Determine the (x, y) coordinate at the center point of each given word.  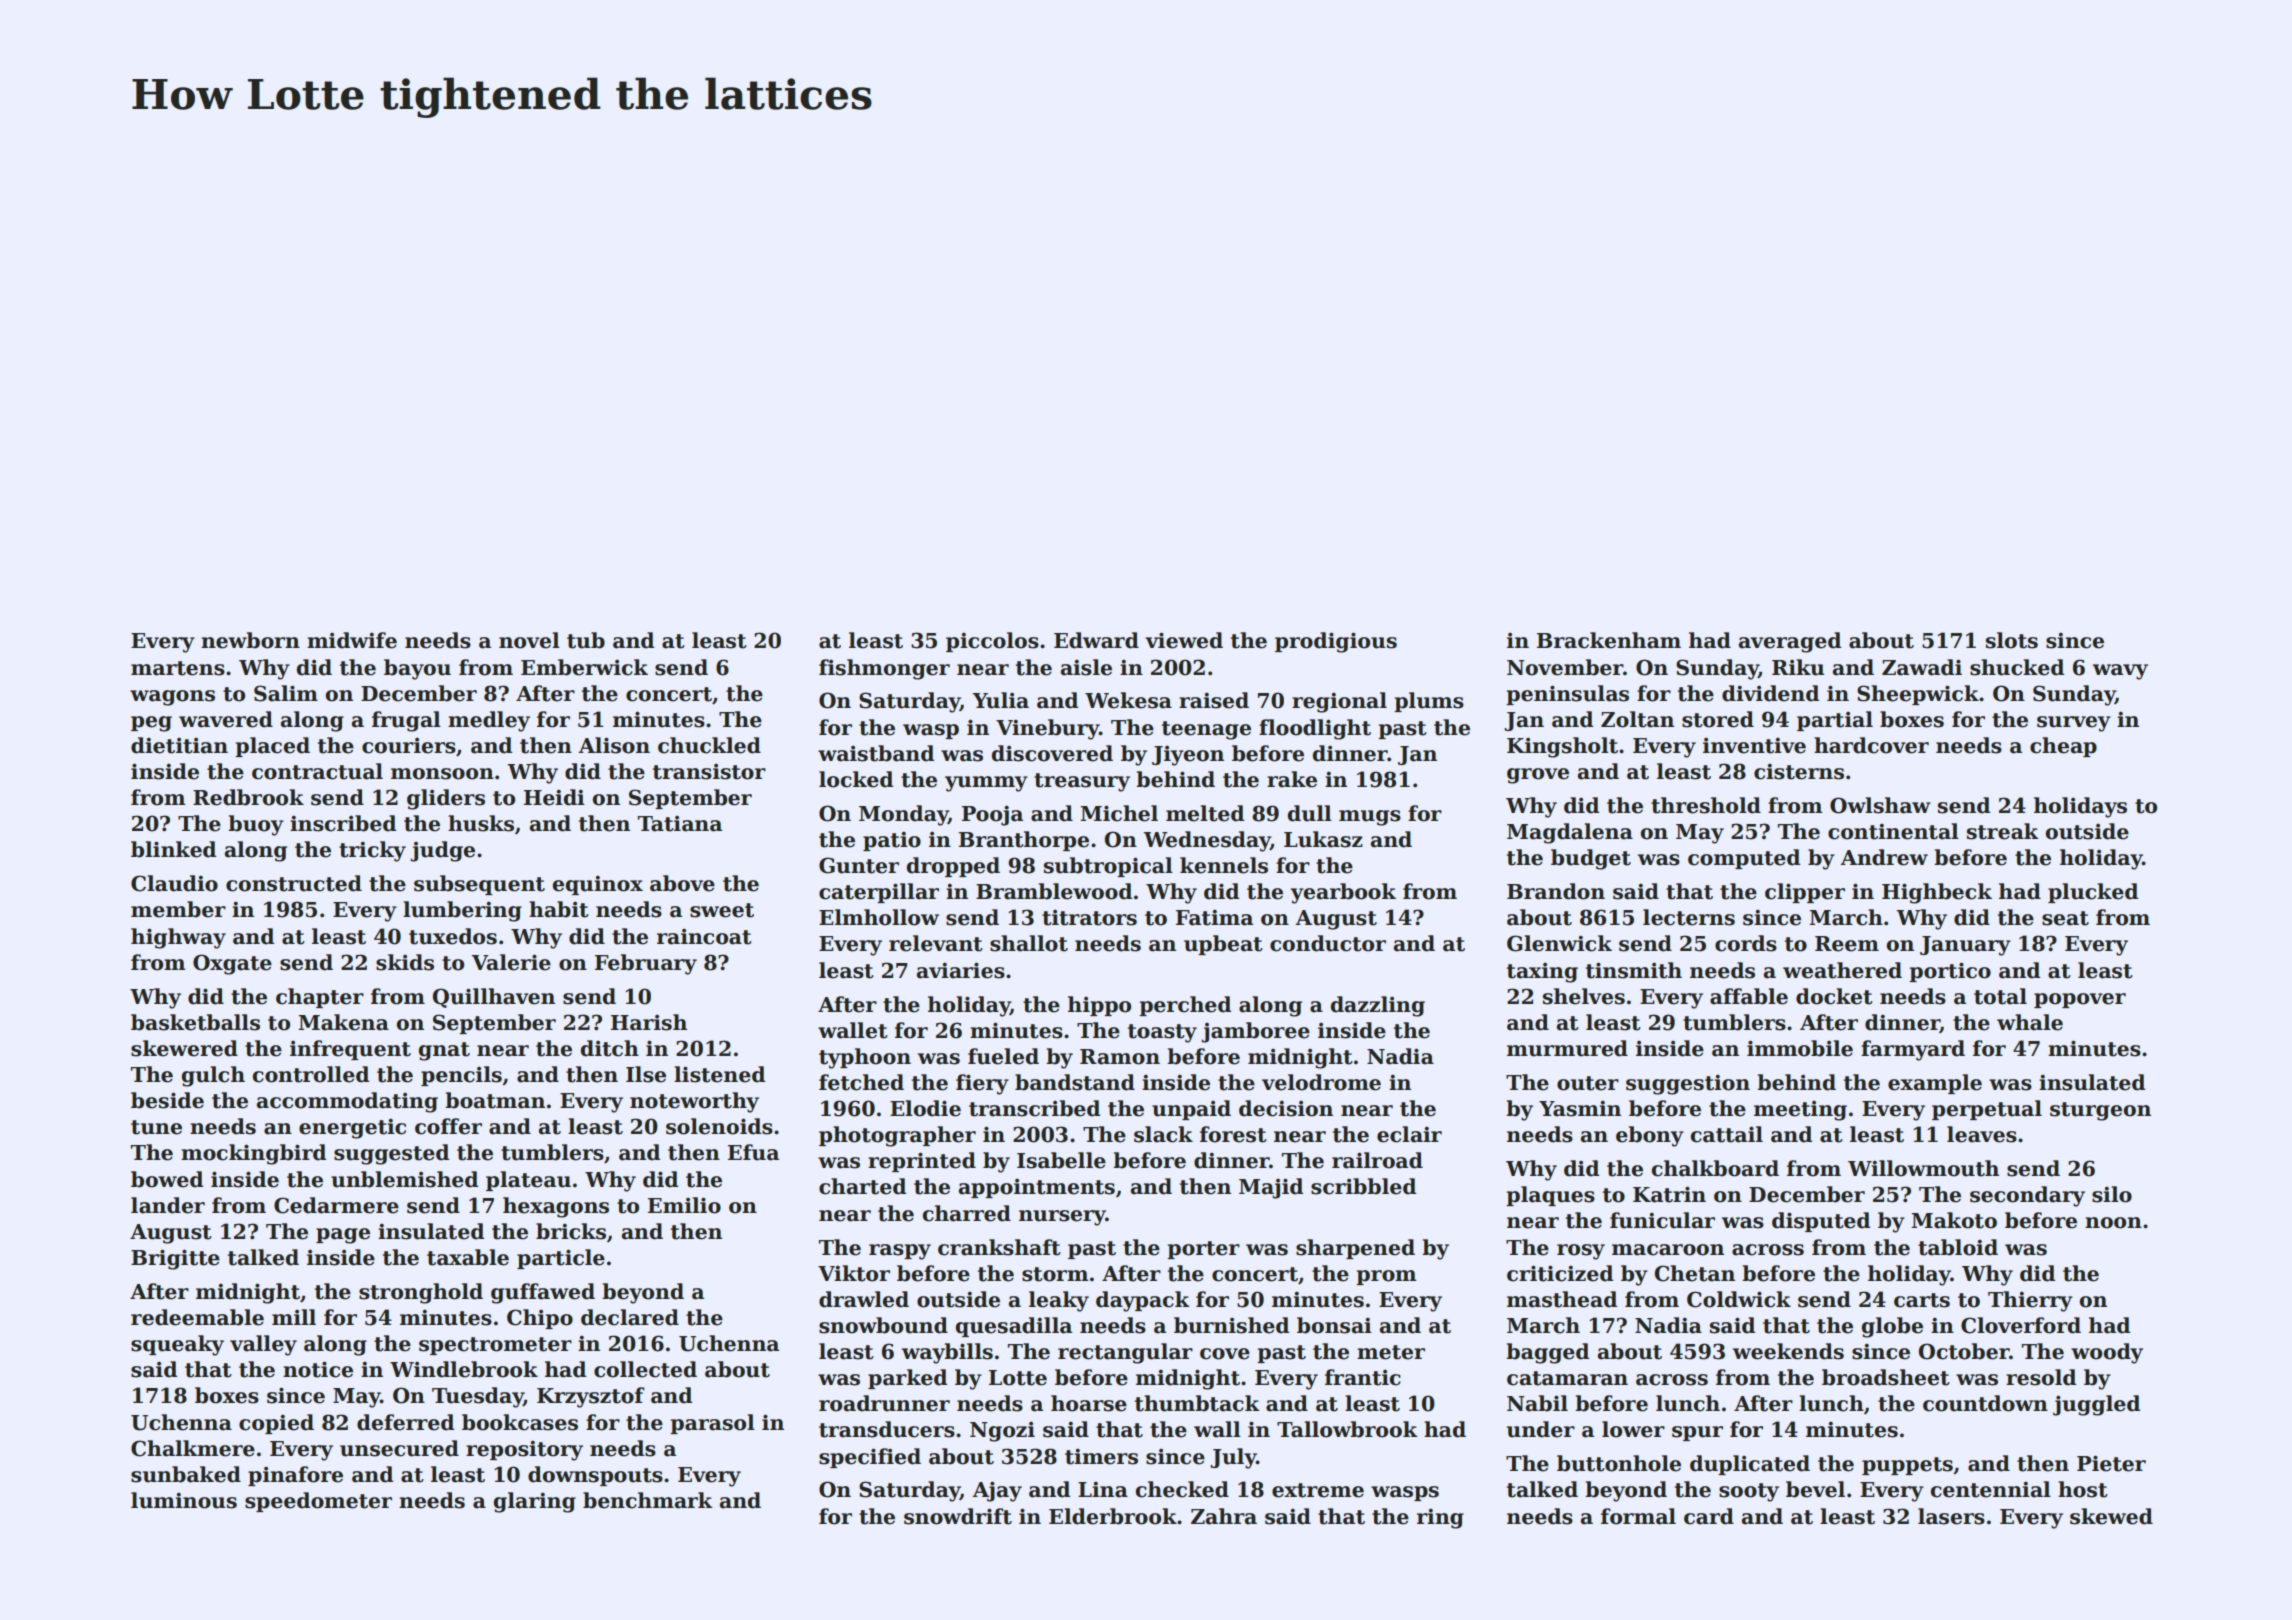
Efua (753, 1152)
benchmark (647, 1500)
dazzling (1377, 1006)
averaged (1790, 642)
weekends (1788, 1351)
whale (2030, 1022)
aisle (1086, 667)
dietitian (179, 745)
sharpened (1355, 1249)
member (178, 909)
